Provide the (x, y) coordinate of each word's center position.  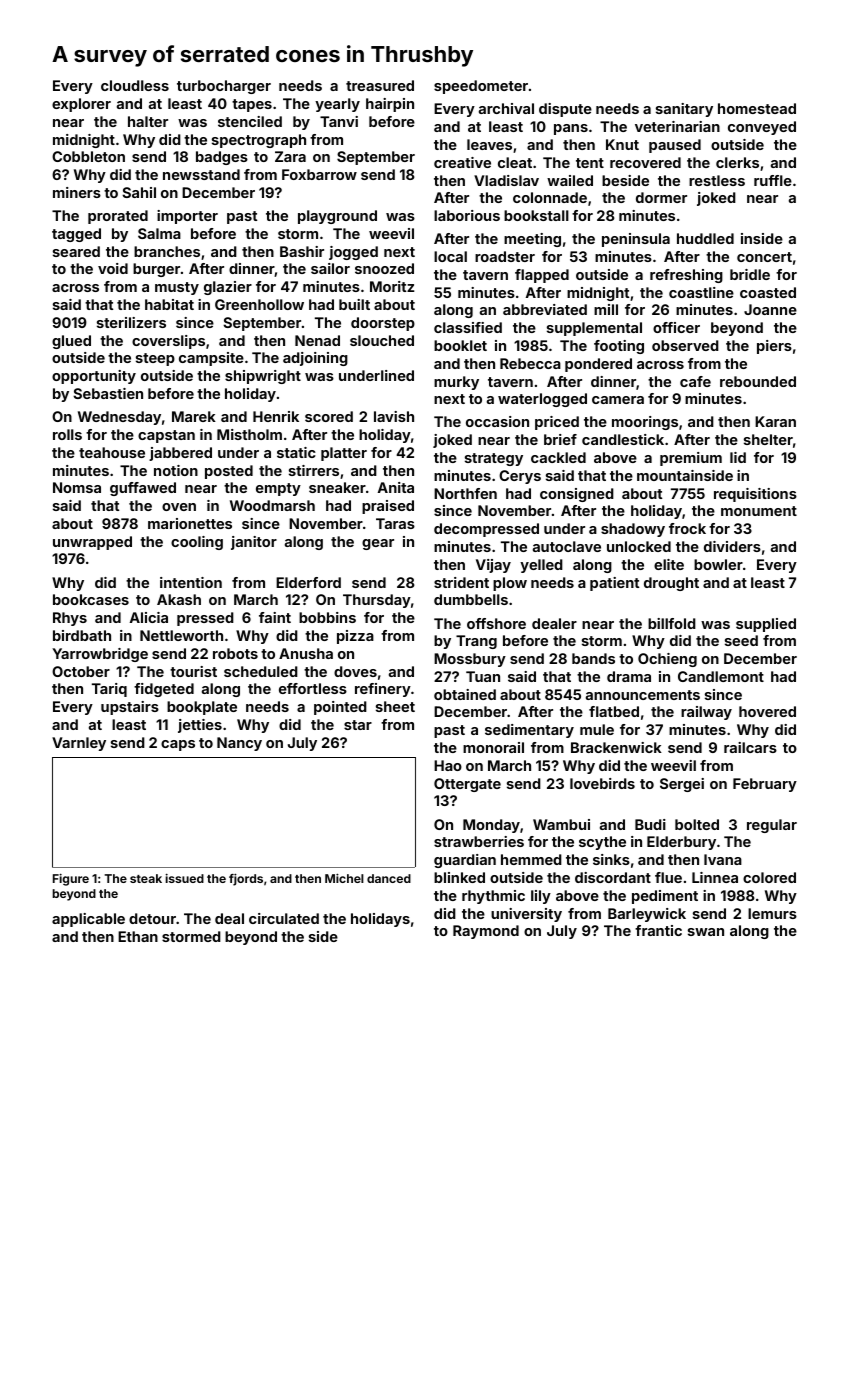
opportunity (94, 377)
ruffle (773, 180)
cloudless (135, 85)
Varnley (79, 744)
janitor (254, 543)
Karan (775, 421)
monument (759, 511)
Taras (395, 523)
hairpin (390, 105)
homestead (757, 108)
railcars (750, 747)
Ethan (138, 936)
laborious (467, 215)
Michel (344, 878)
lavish (394, 416)
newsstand (201, 174)
